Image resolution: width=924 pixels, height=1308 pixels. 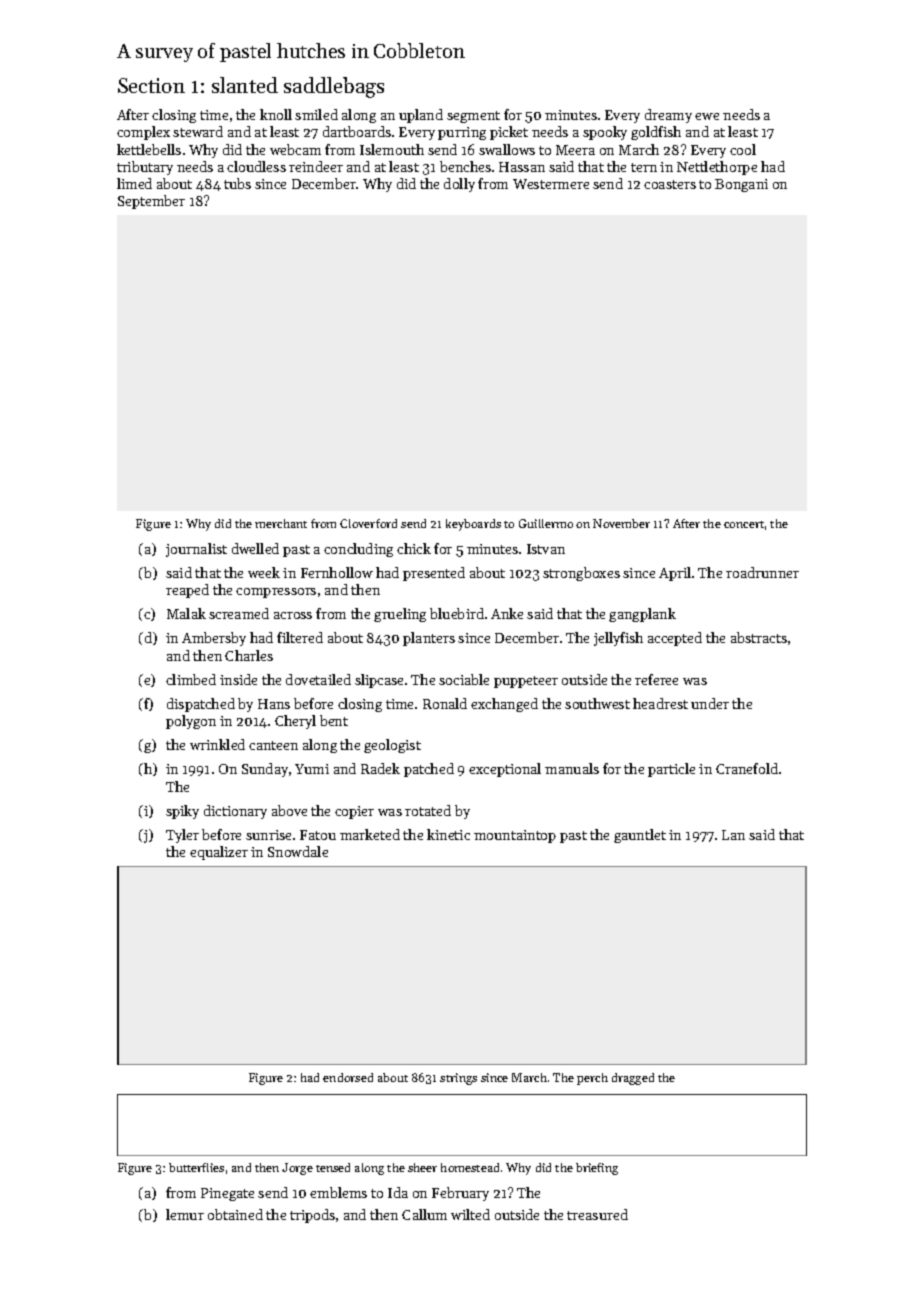 I want to click on jellyfish, so click(x=618, y=639).
